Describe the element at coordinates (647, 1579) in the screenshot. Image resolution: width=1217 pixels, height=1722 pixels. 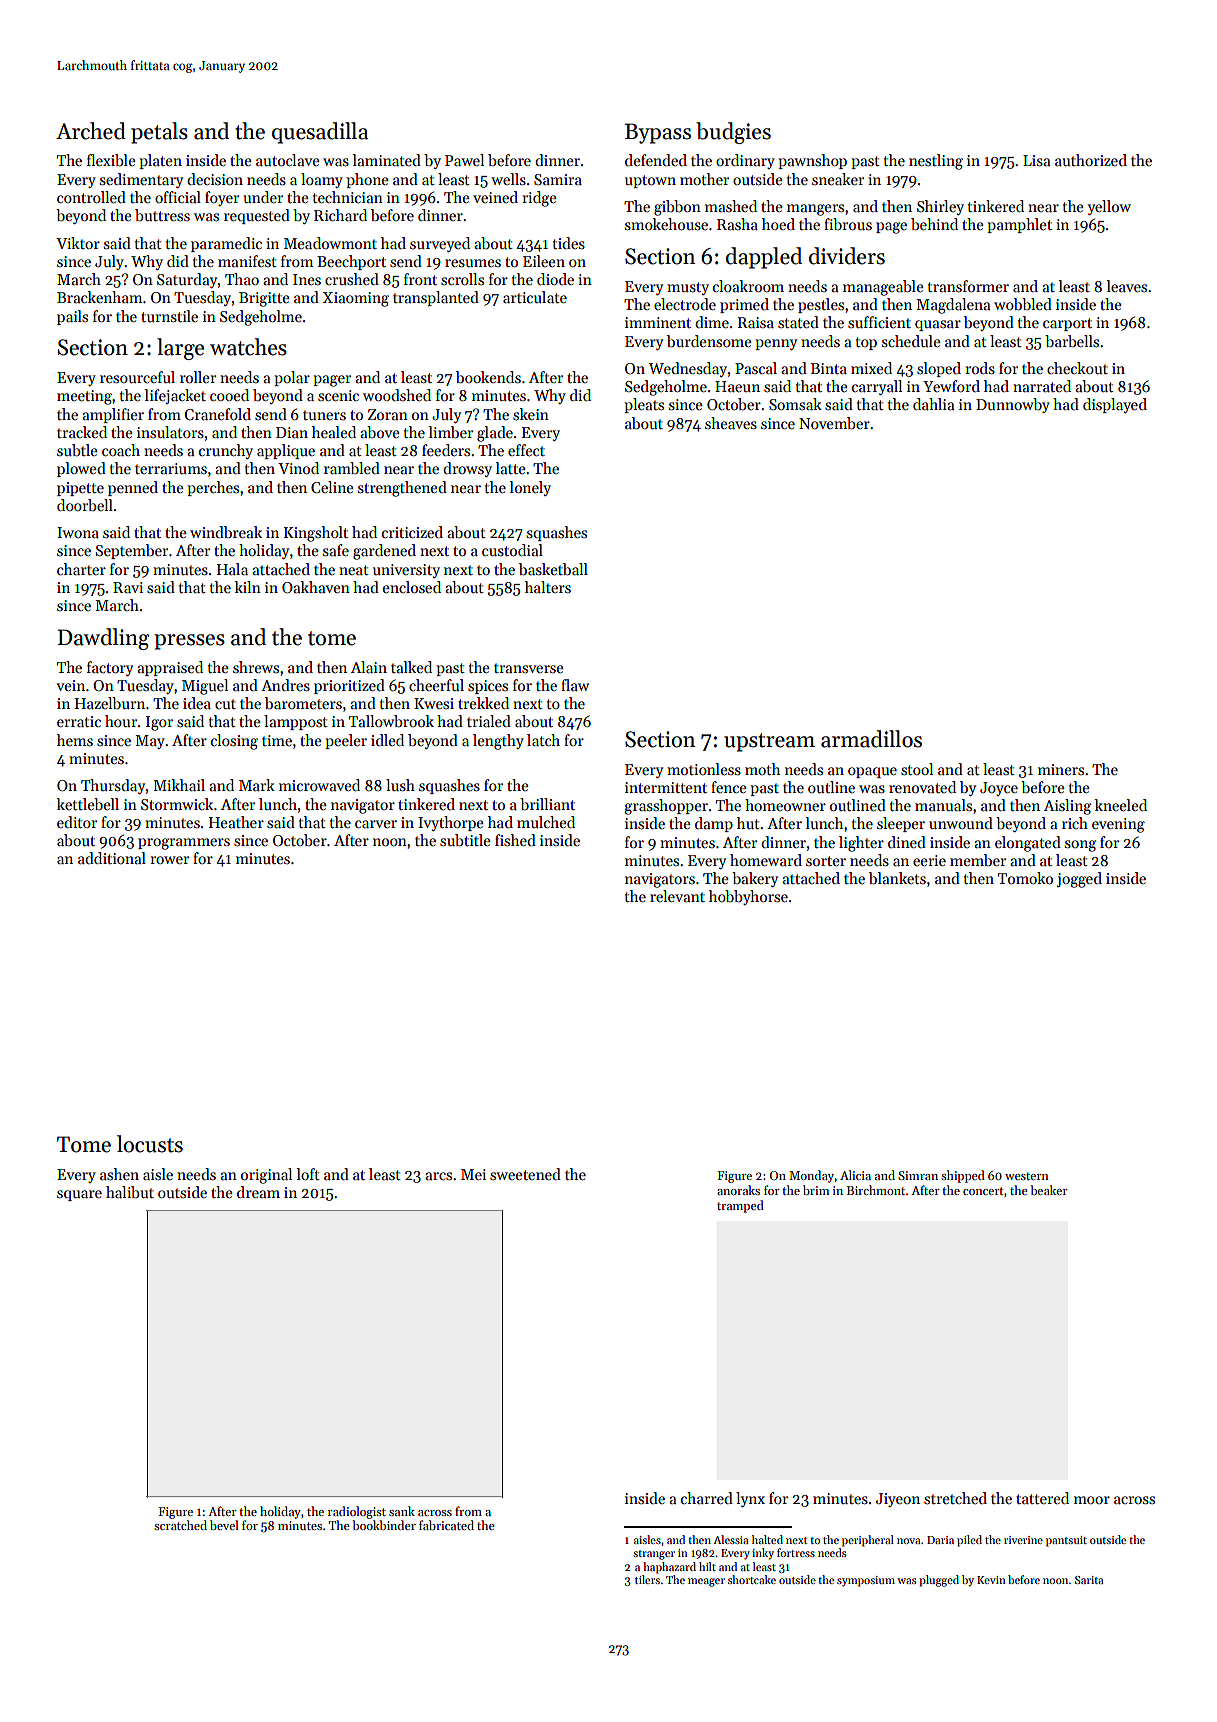
I see `tilers` at that location.
